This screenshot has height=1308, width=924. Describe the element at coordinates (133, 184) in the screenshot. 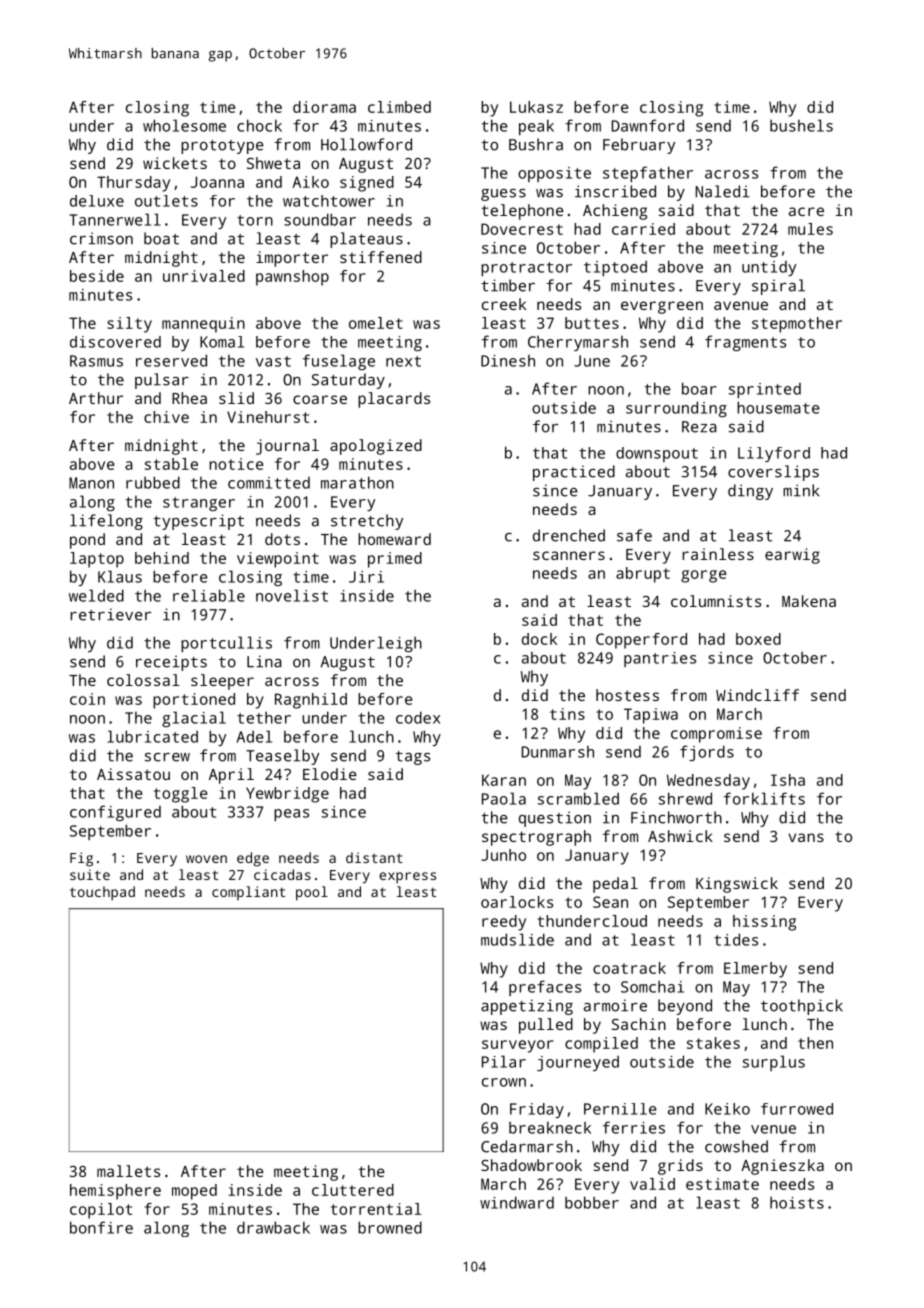

I see `Thursday` at that location.
